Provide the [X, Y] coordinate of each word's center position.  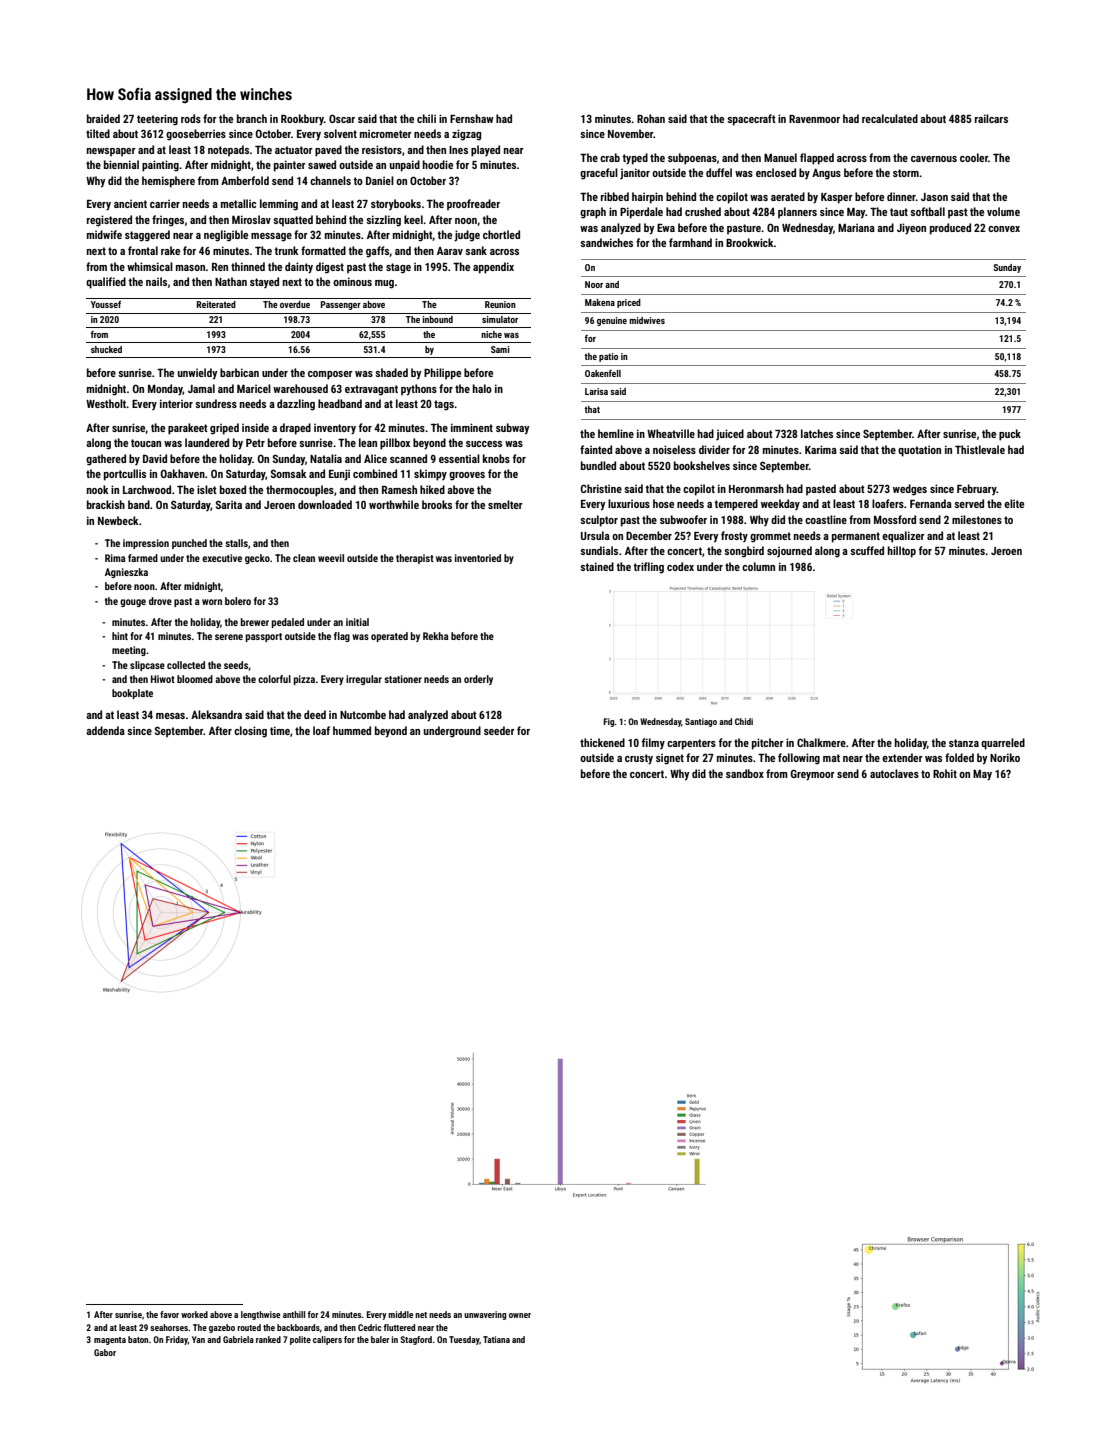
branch [252, 118]
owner [520, 1315]
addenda [105, 730]
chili [426, 118]
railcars [991, 118]
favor [169, 1314]
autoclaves [894, 773]
